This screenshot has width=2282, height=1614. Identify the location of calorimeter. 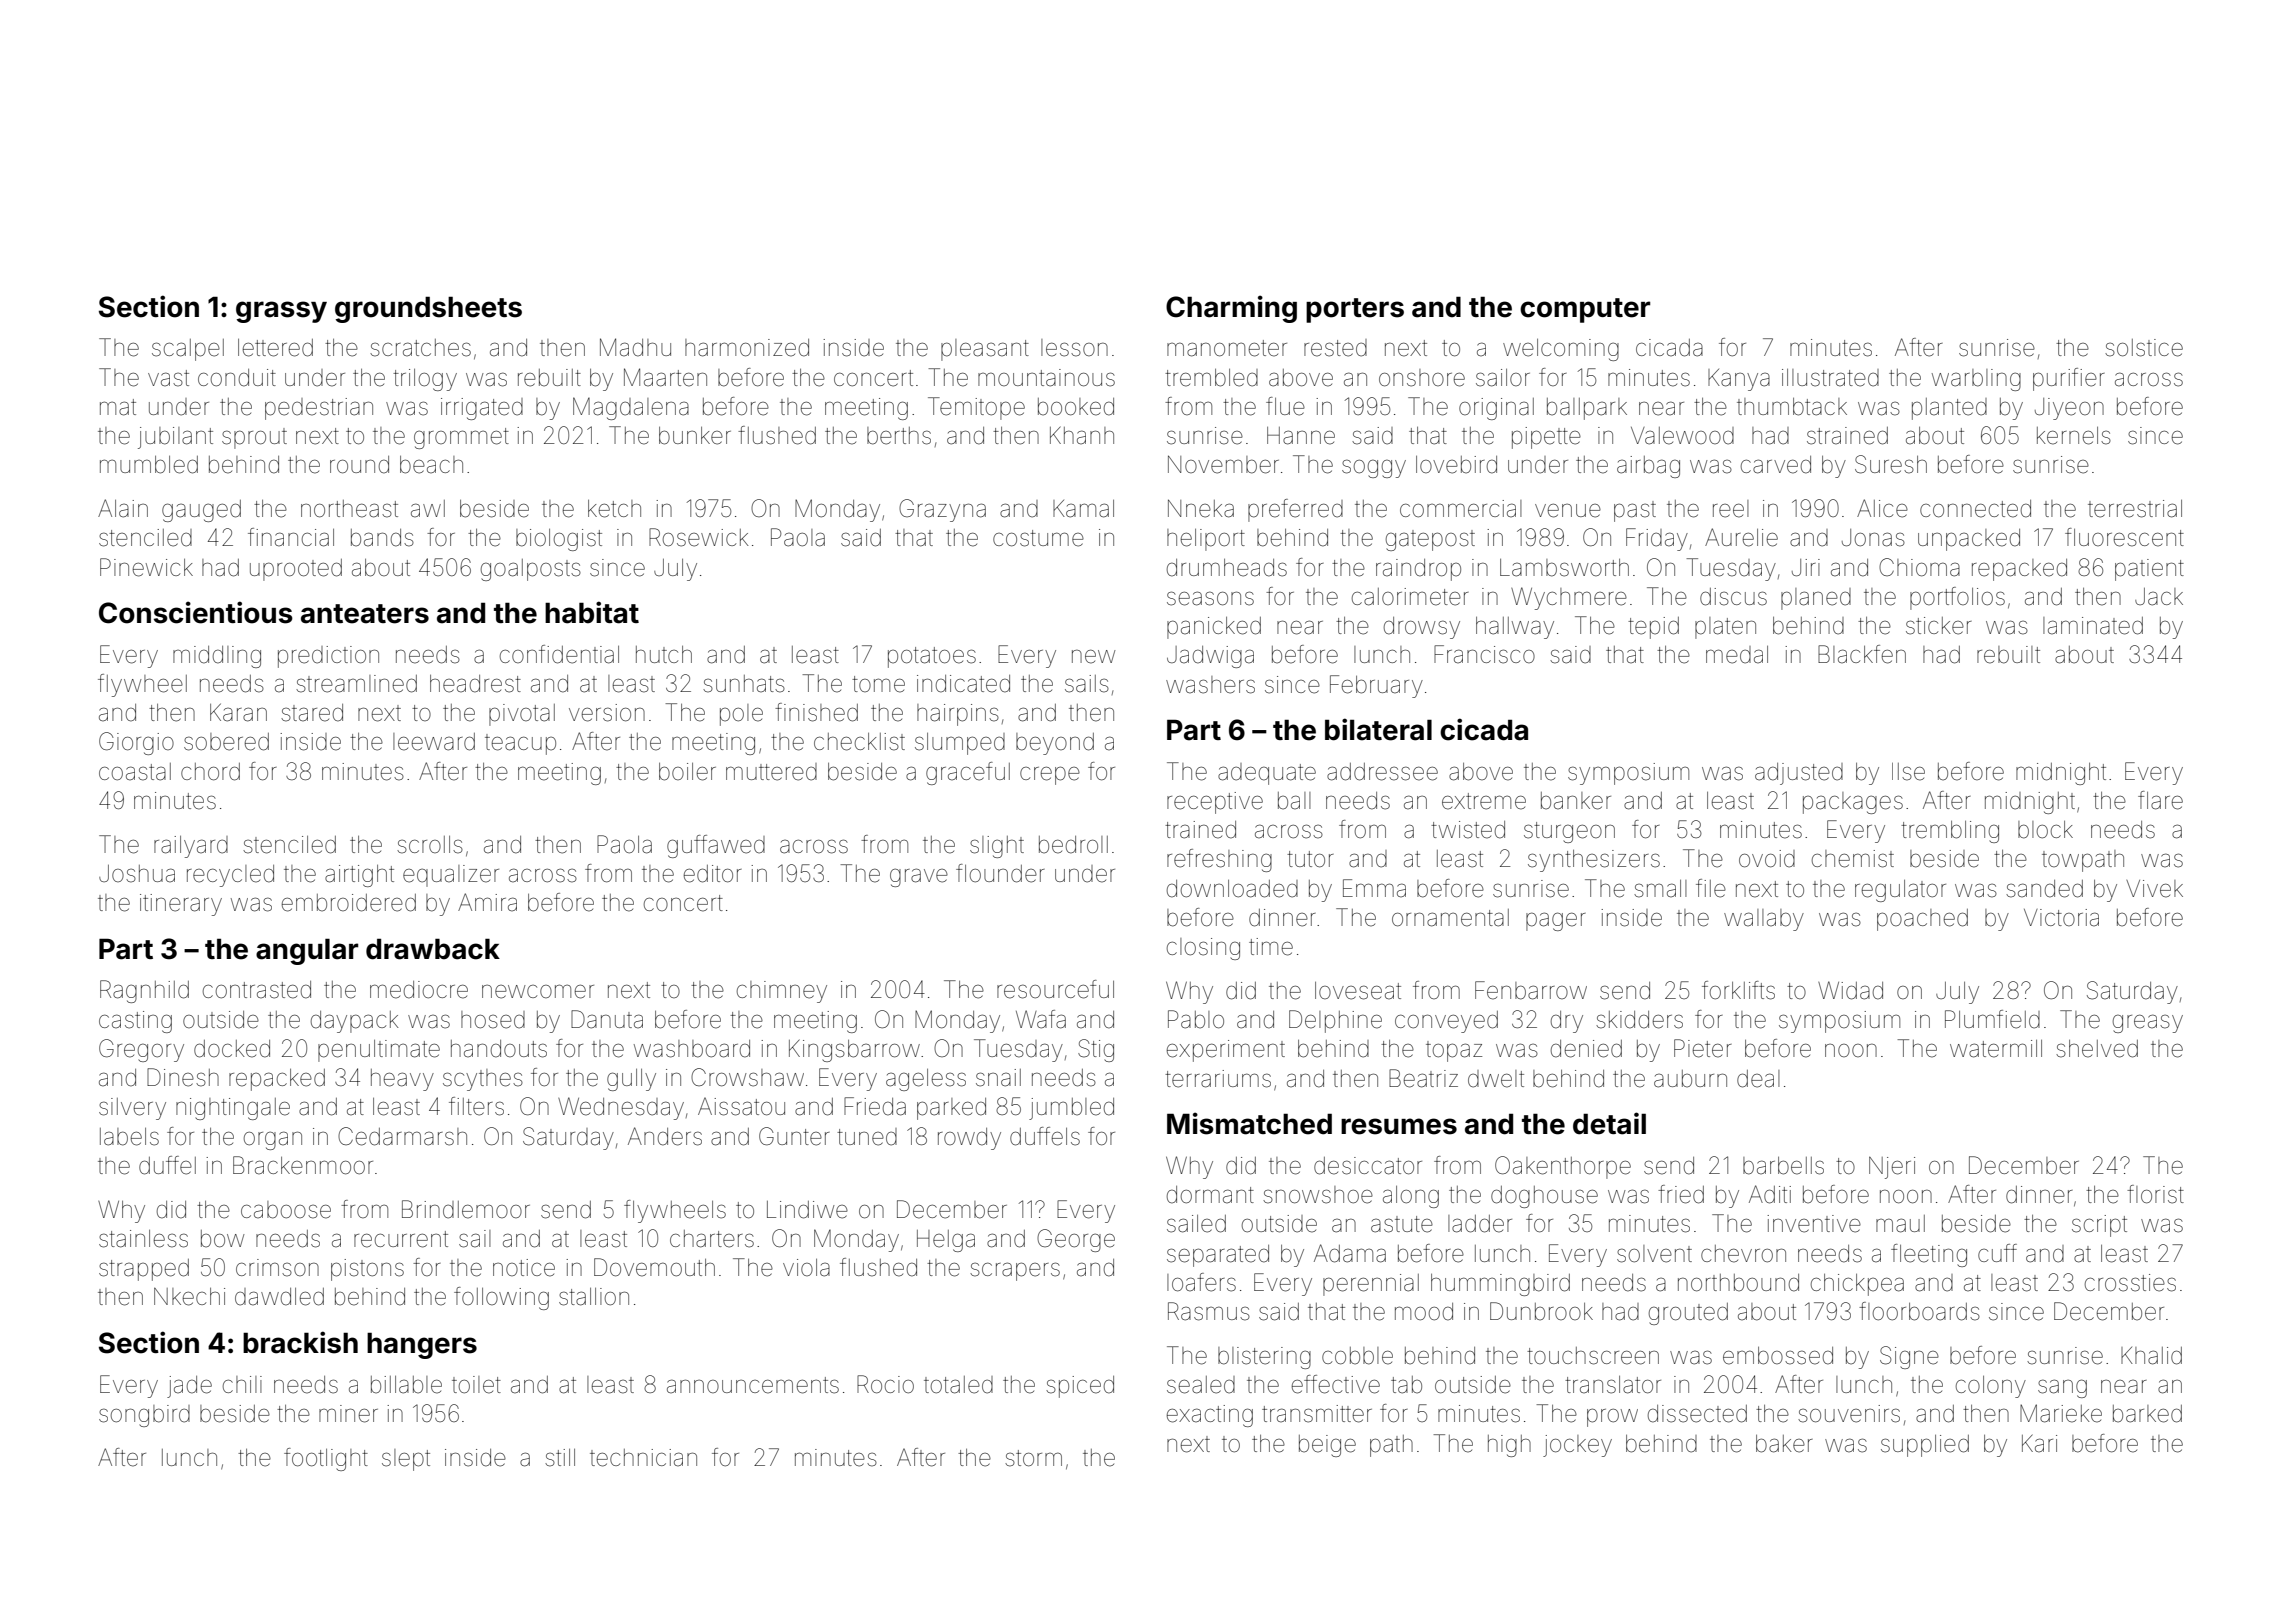
(1410, 597).
